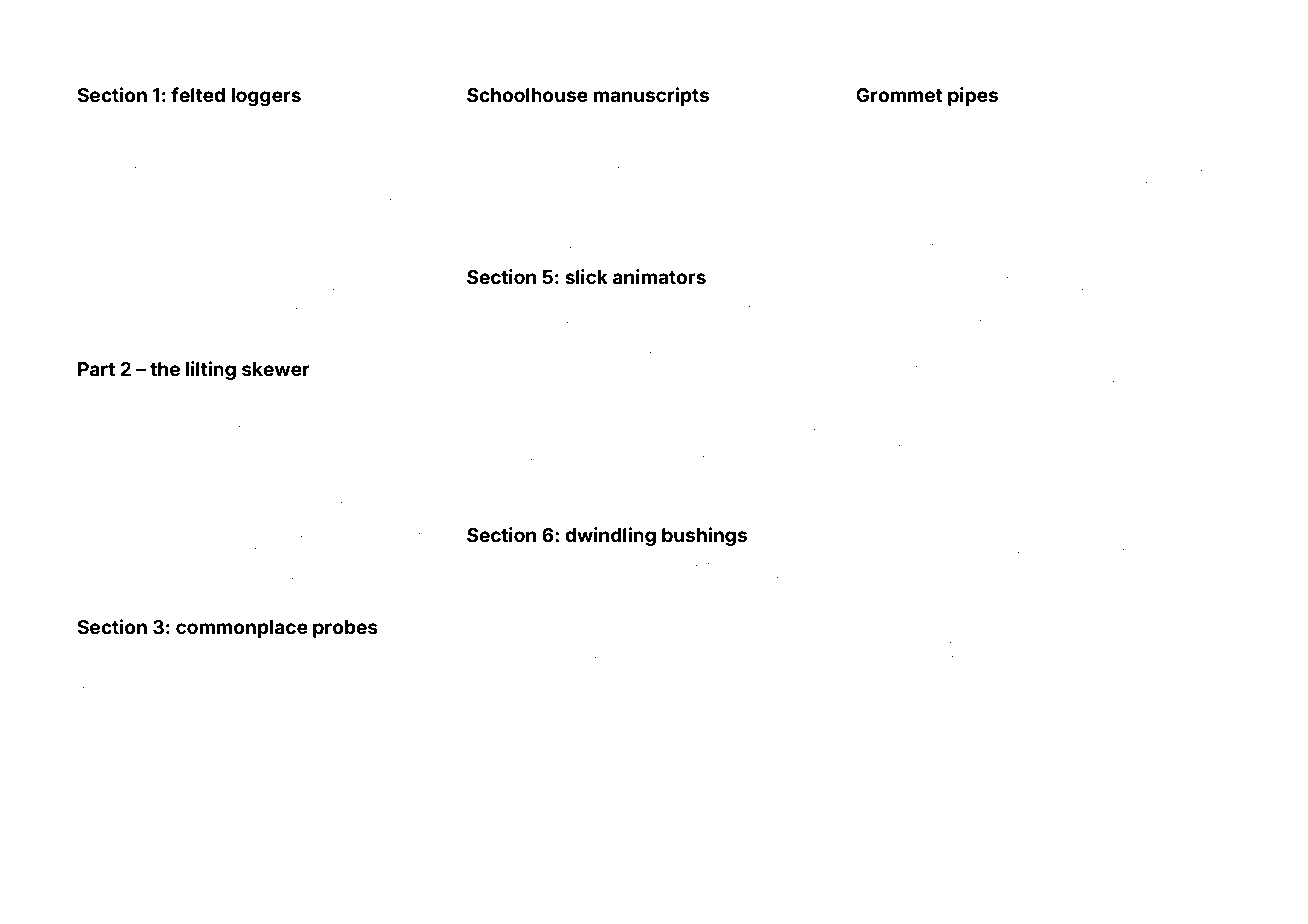 This screenshot has width=1308, height=924. What do you see at coordinates (198, 94) in the screenshot?
I see `felted` at bounding box center [198, 94].
